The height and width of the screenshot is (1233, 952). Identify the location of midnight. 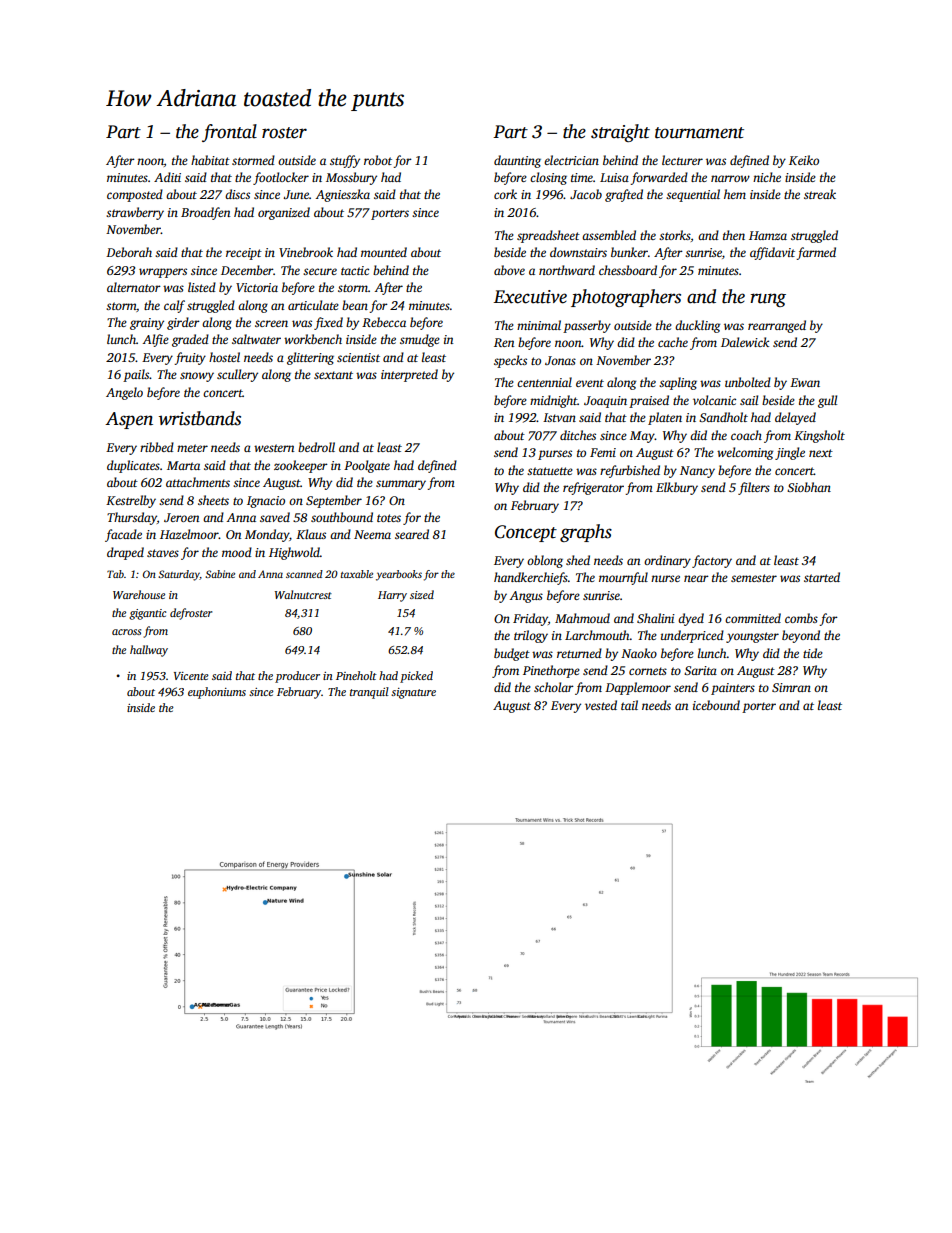
(554, 401).
